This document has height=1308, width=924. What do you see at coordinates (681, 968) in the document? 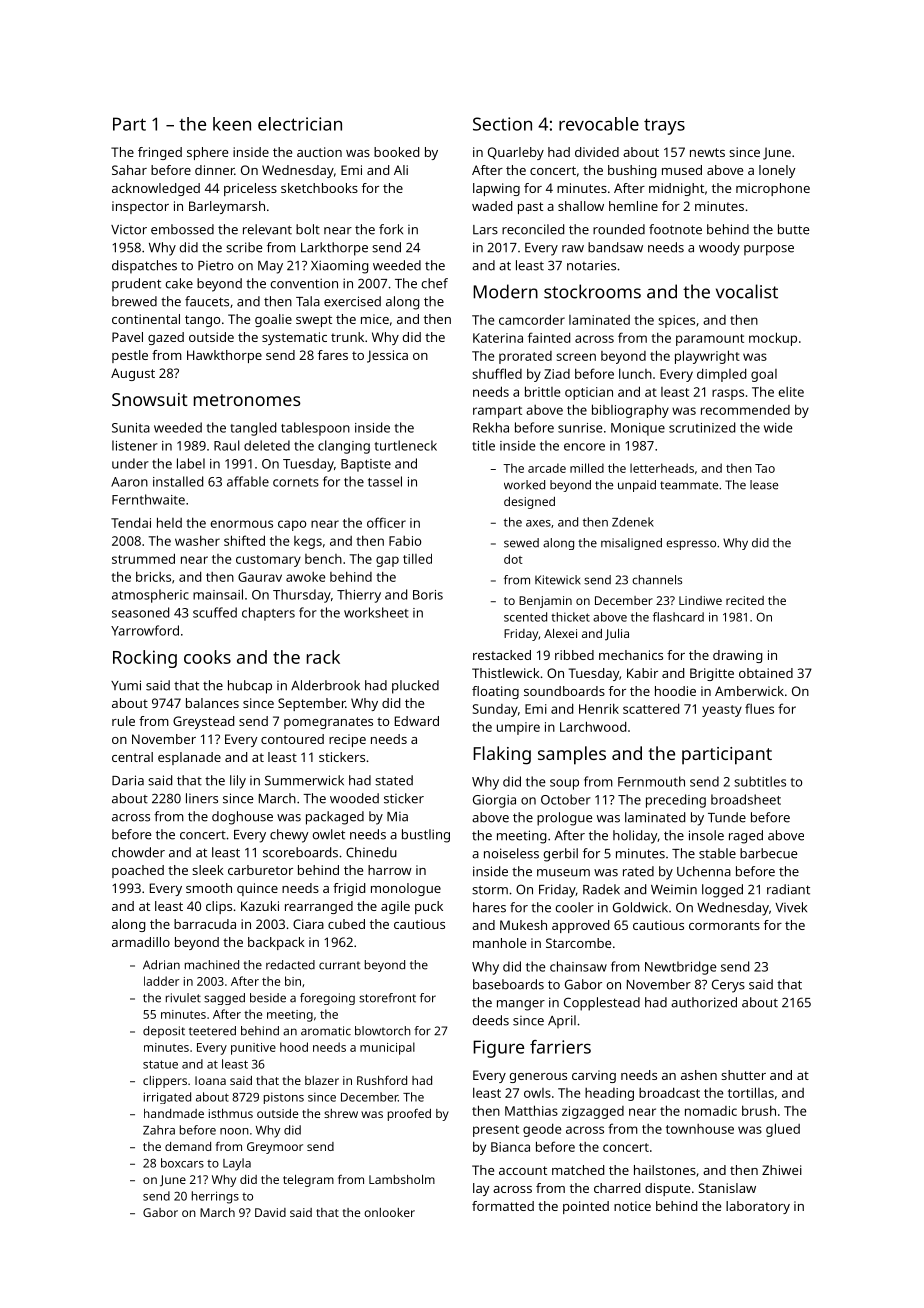
I see `Newtbridge` at bounding box center [681, 968].
